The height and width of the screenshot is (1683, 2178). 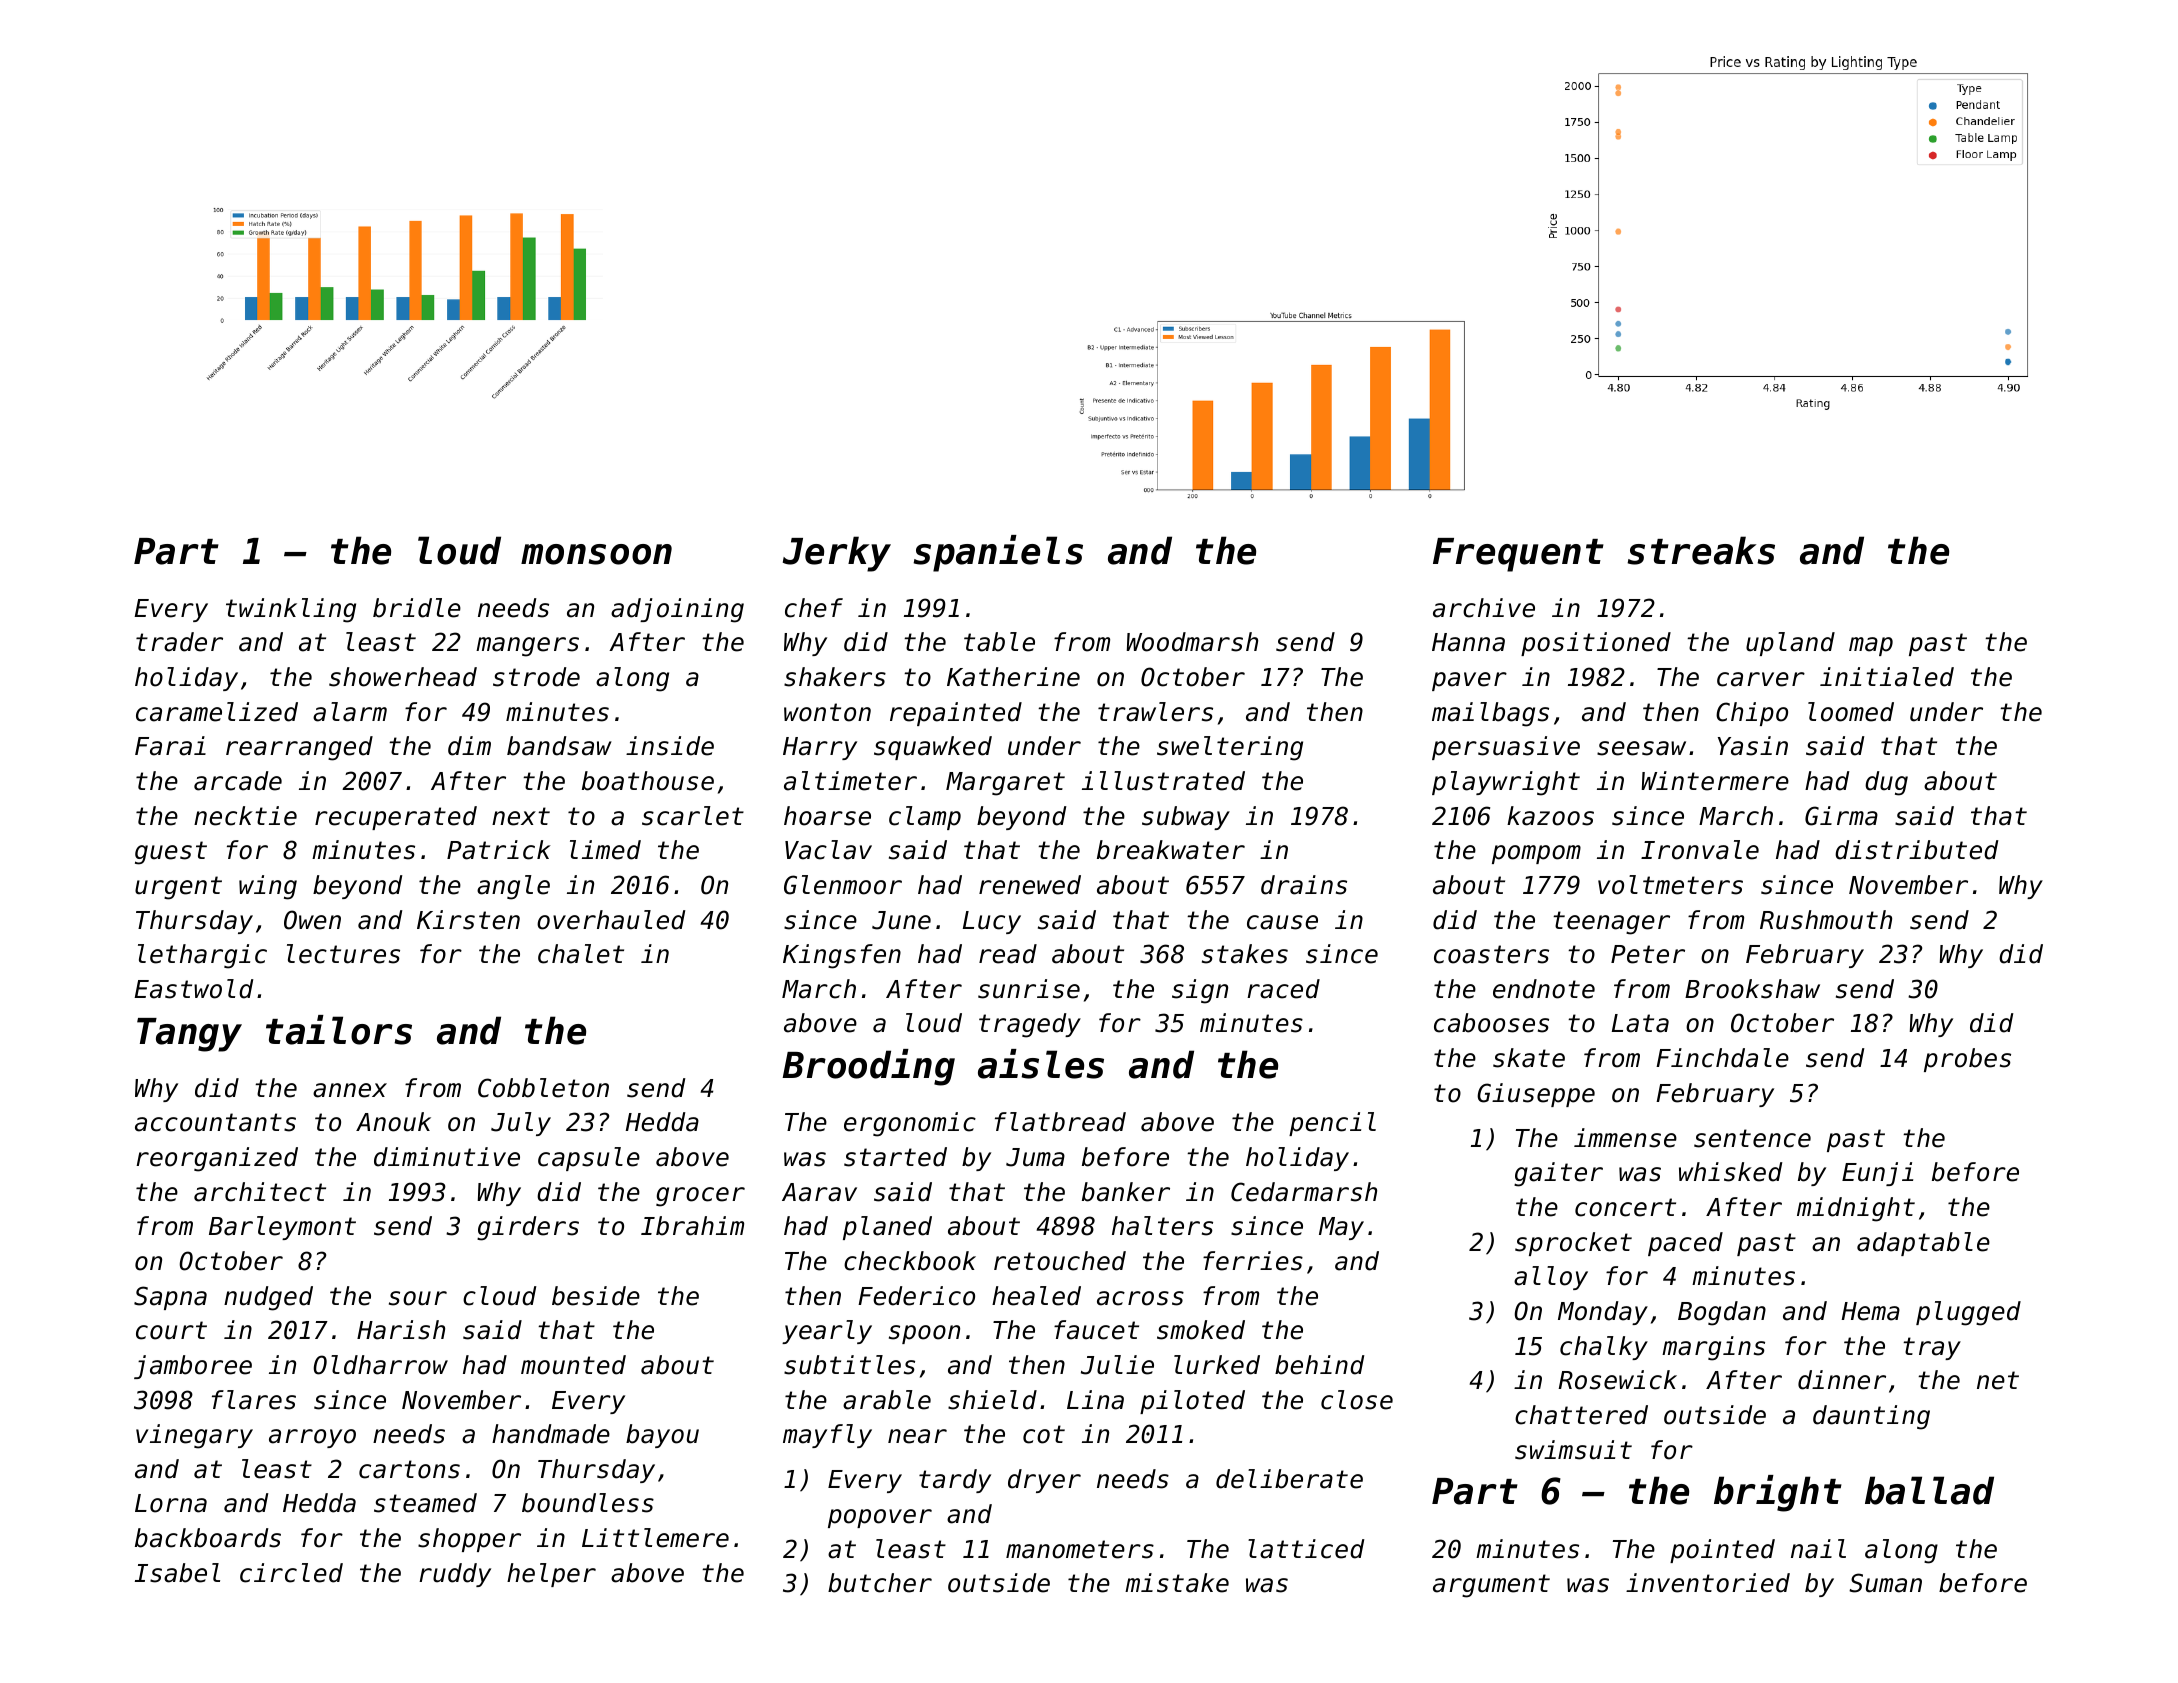 I want to click on backboards, so click(x=208, y=1538).
